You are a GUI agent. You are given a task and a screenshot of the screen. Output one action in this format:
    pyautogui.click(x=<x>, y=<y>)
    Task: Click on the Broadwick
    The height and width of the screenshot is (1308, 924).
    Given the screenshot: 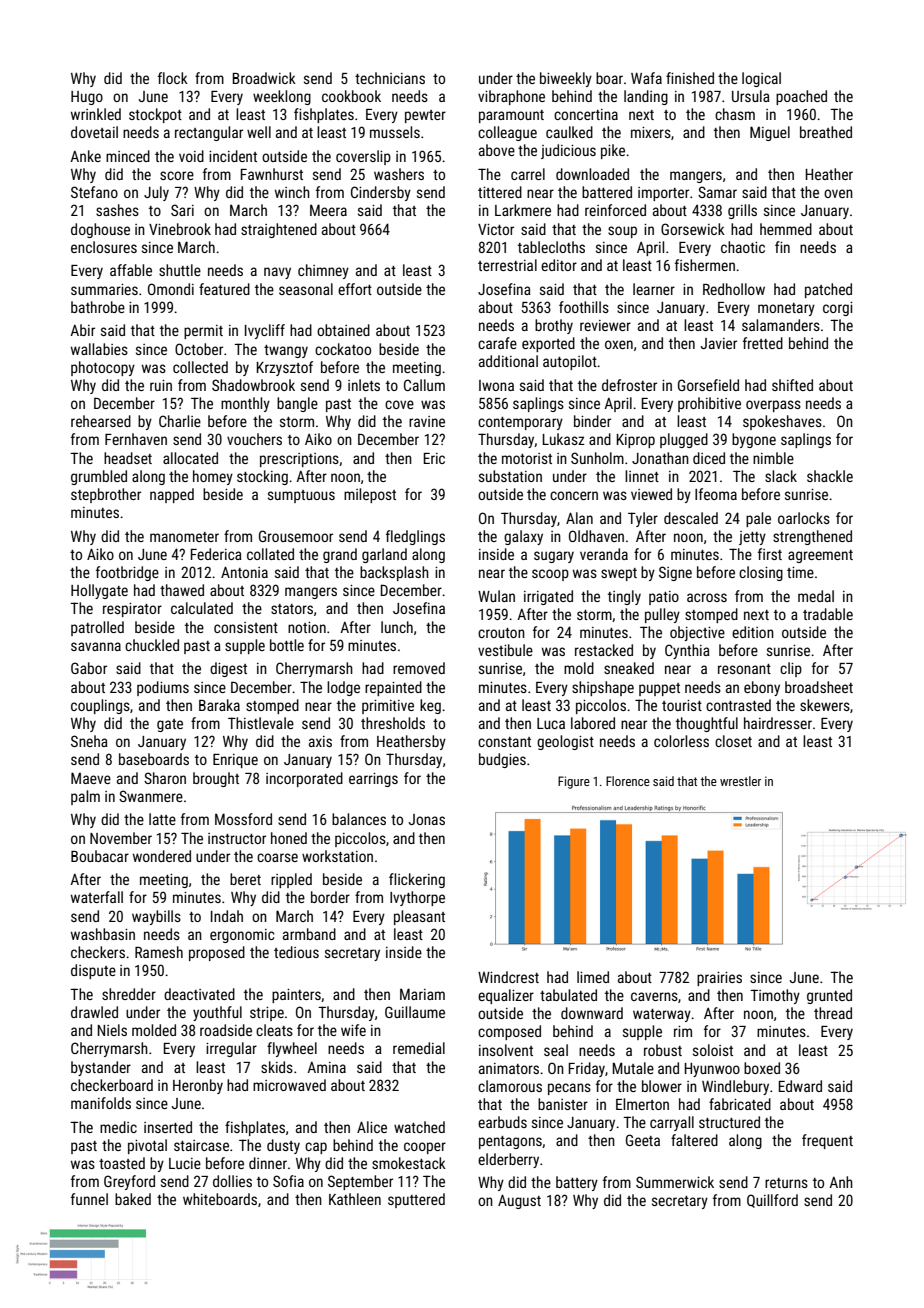 What is the action you would take?
    pyautogui.click(x=264, y=78)
